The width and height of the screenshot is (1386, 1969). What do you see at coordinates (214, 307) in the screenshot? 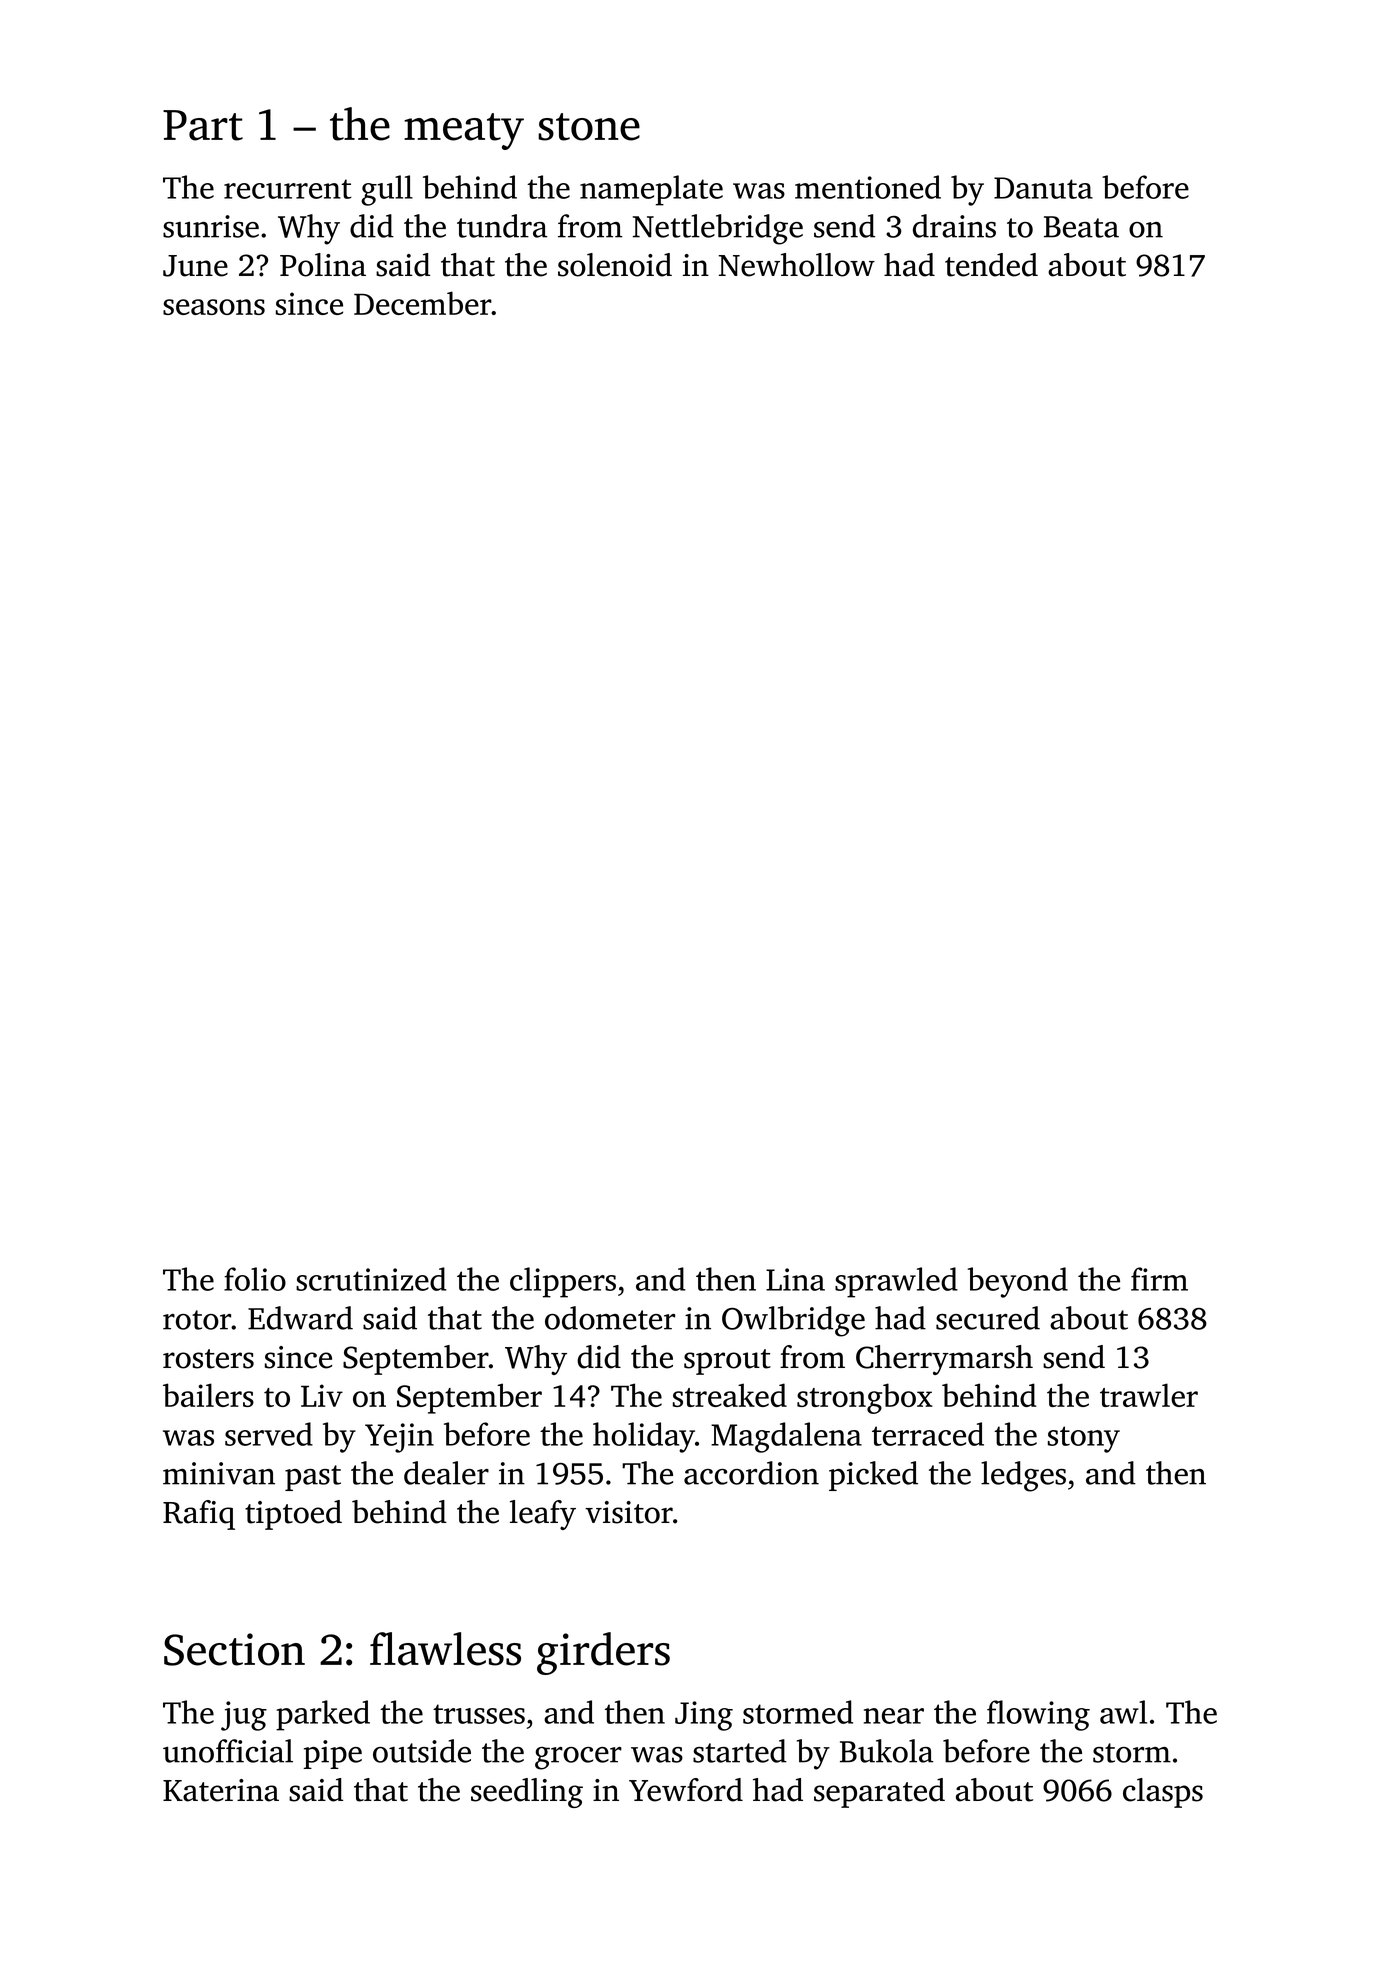
I see `seasons` at bounding box center [214, 307].
